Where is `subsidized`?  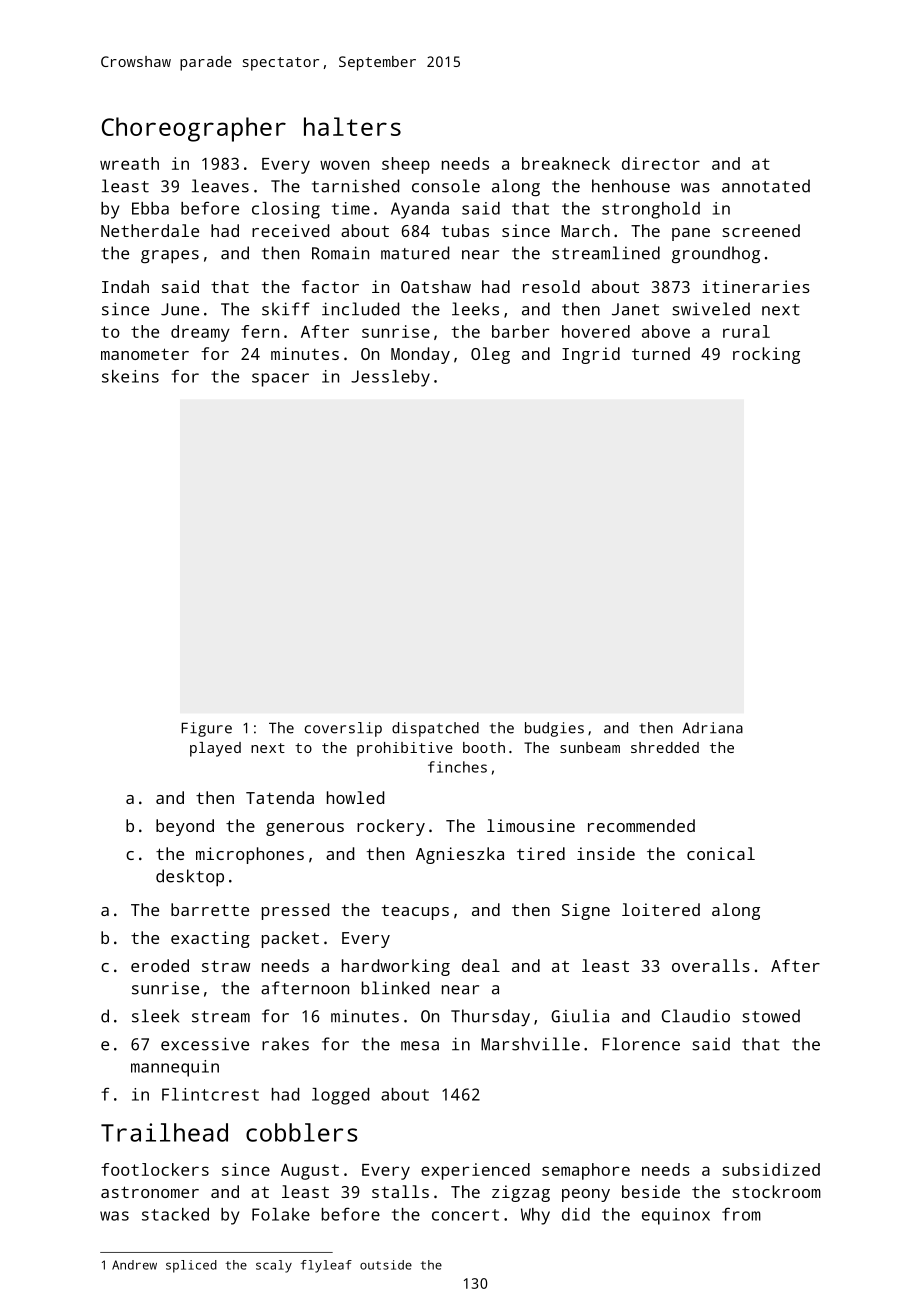 subsidized is located at coordinates (771, 1169).
